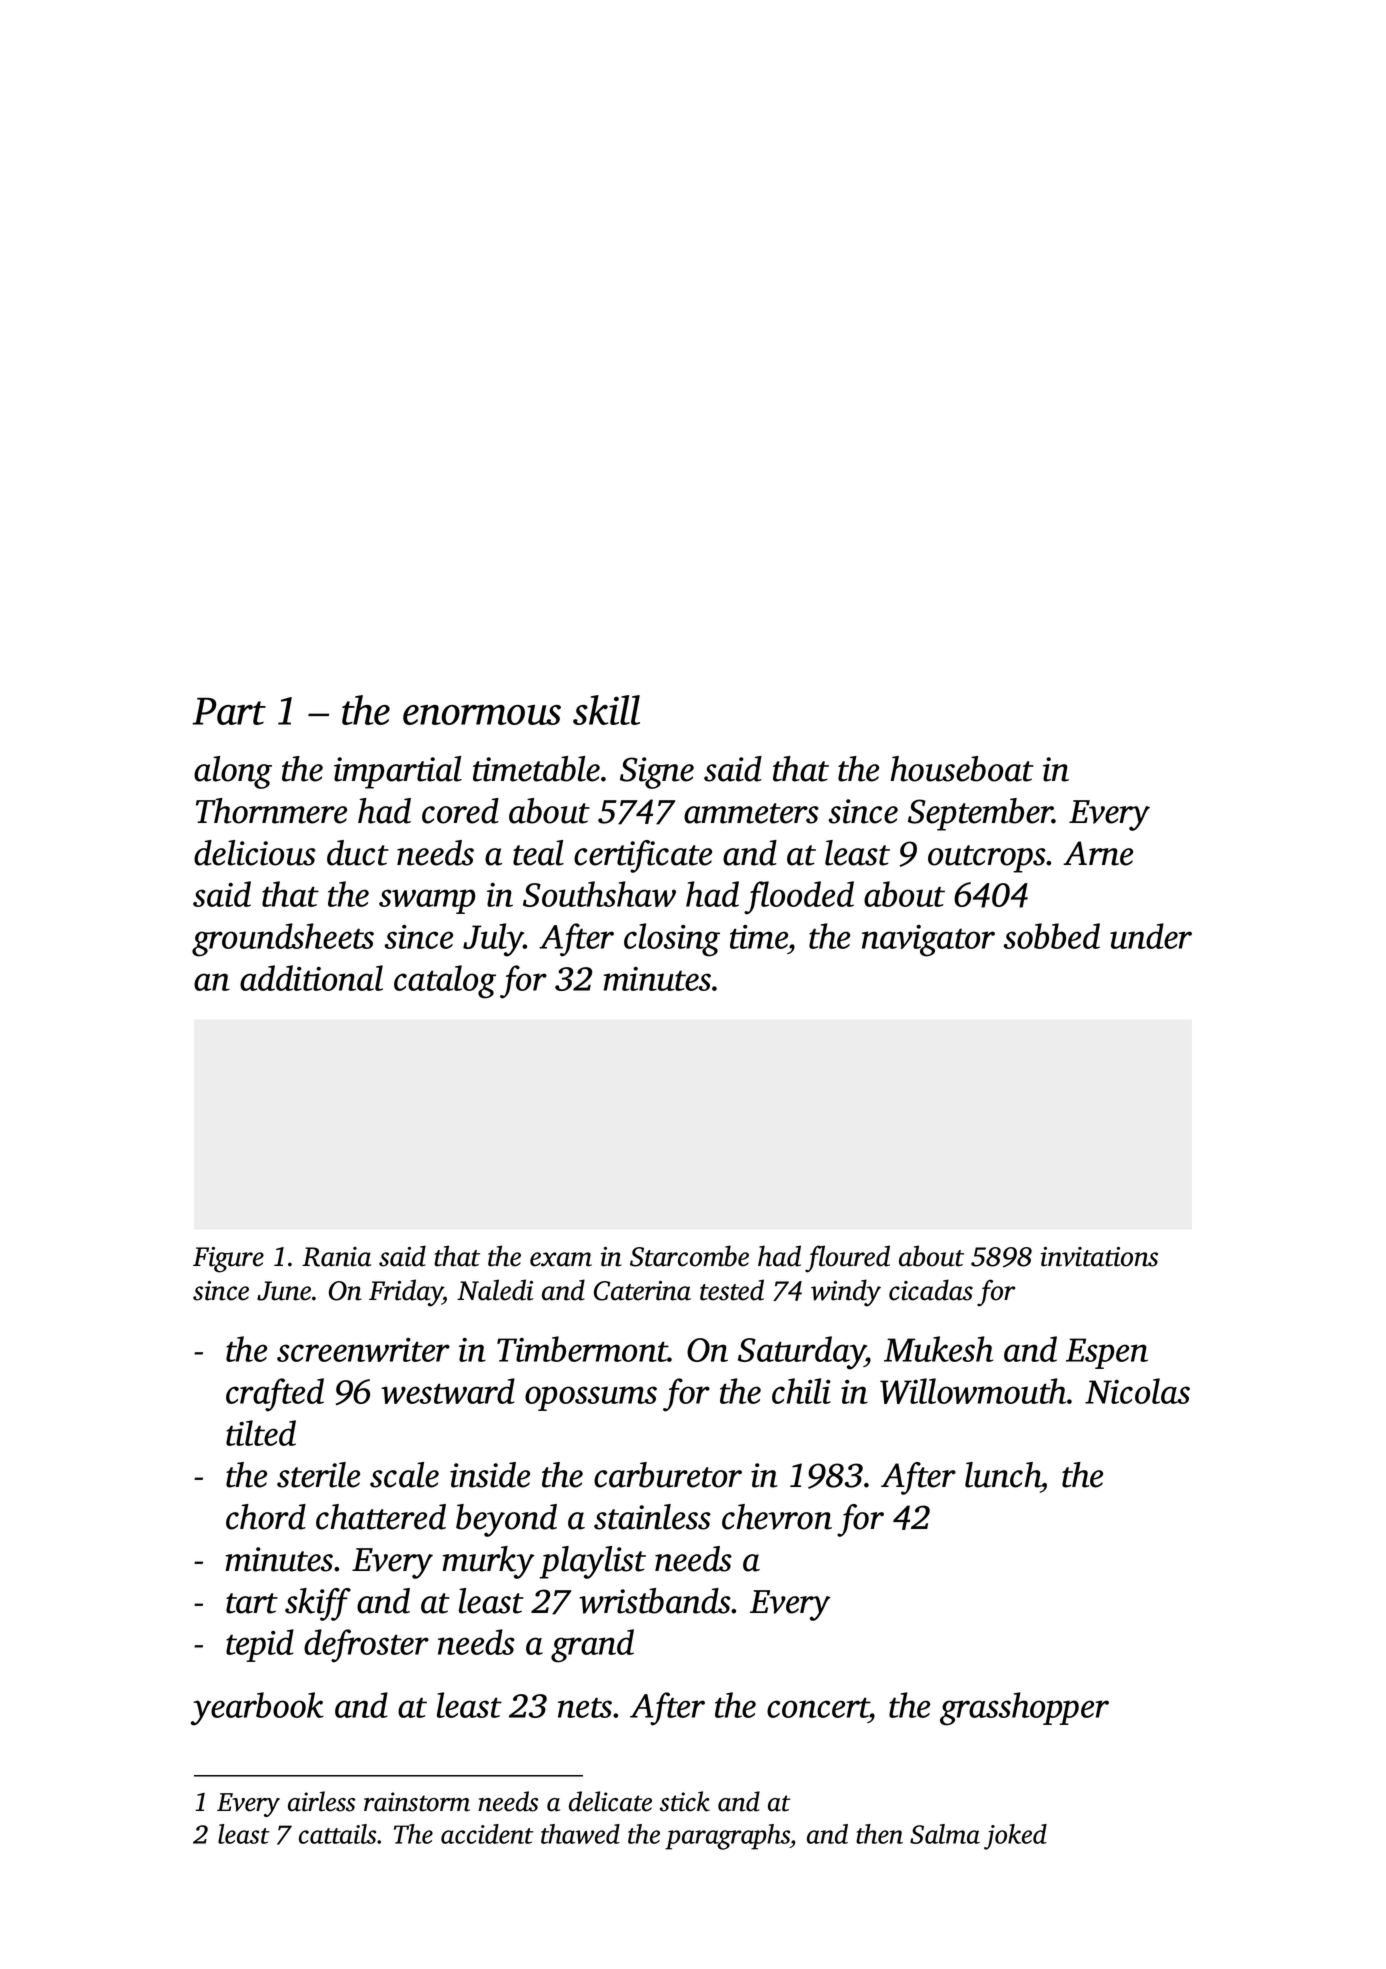  I want to click on navigator, so click(928, 941).
